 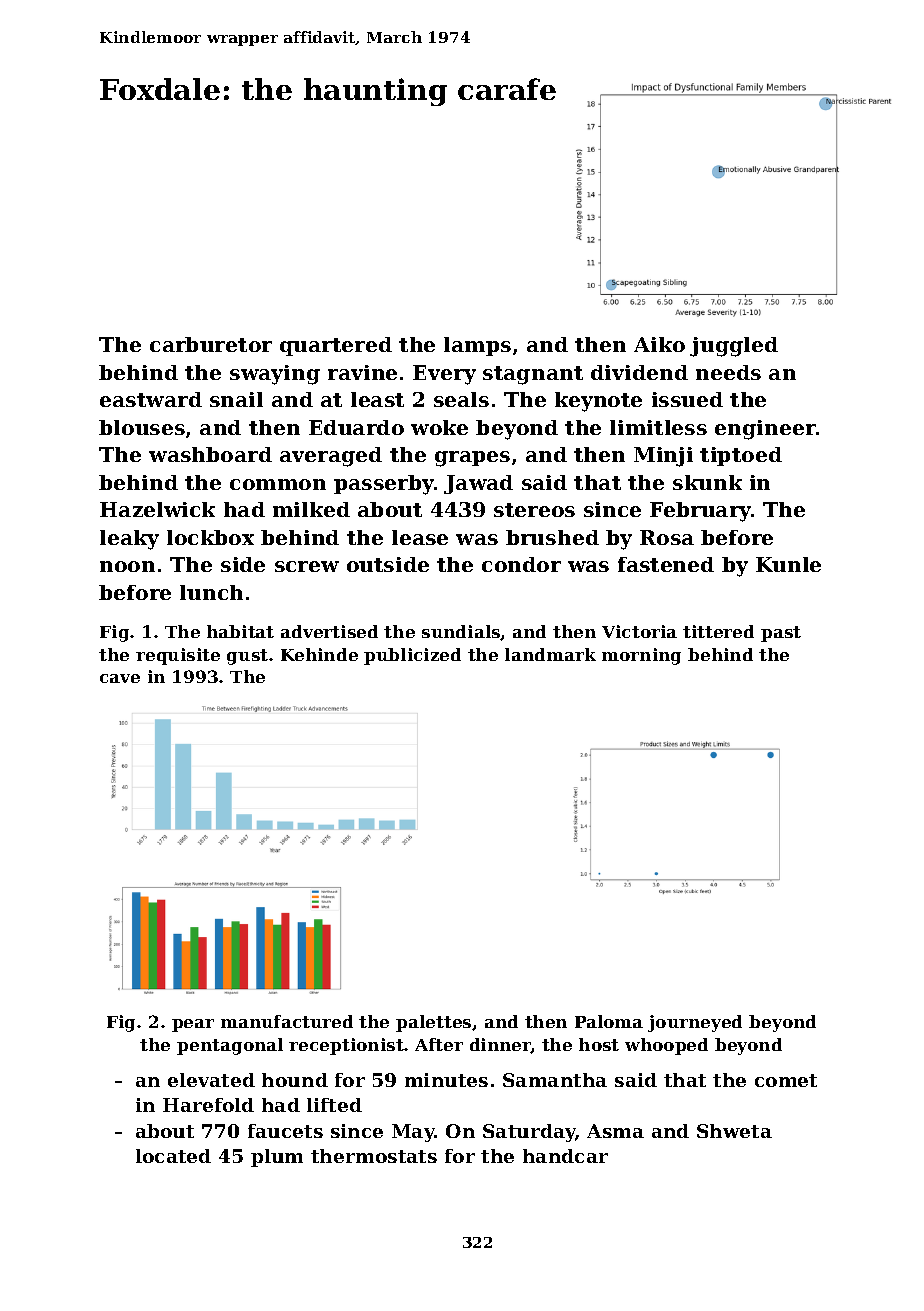 I want to click on Kehinde, so click(x=319, y=654).
